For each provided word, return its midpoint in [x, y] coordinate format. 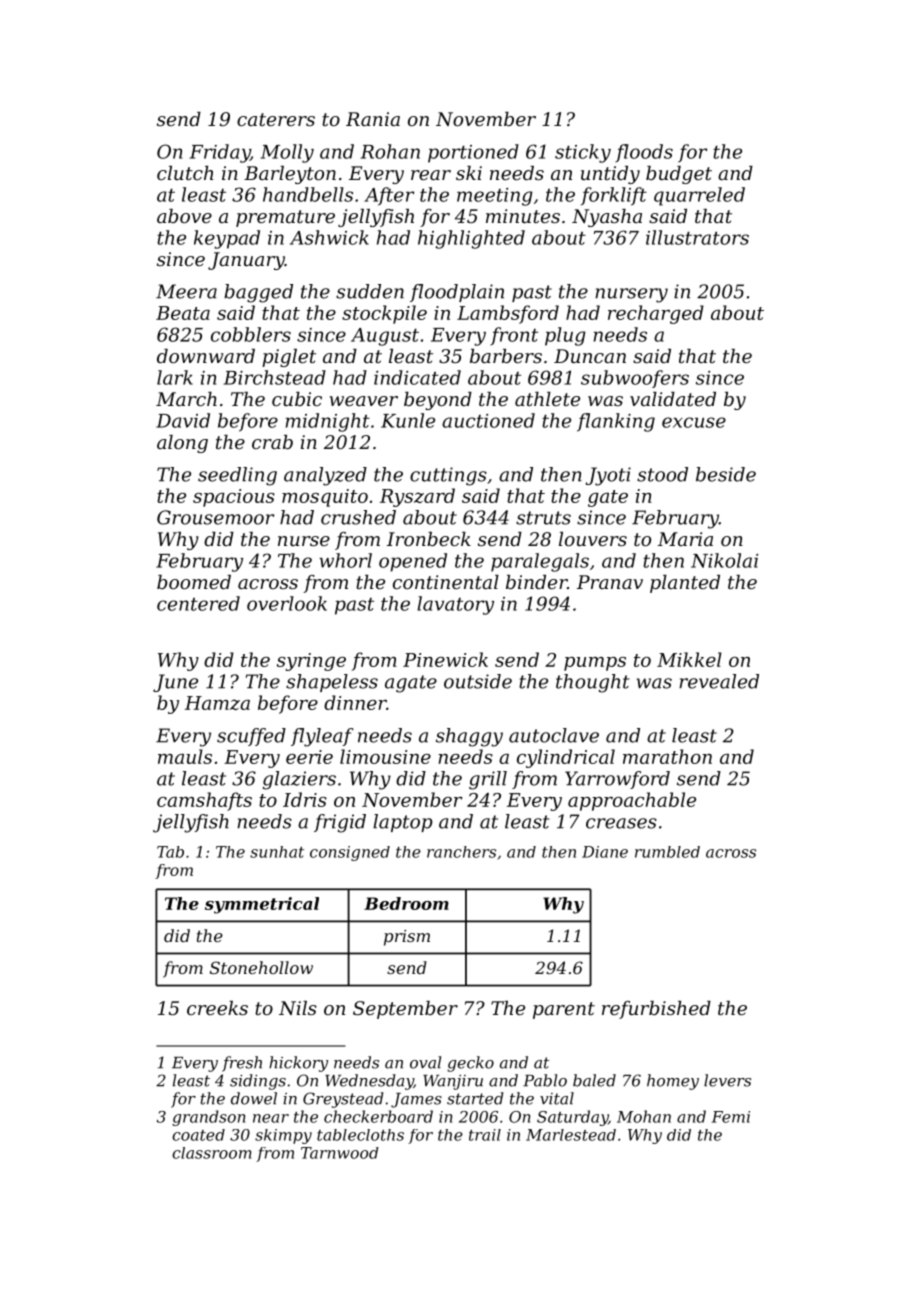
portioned [473, 153]
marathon [667, 756]
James [416, 1100]
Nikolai [724, 560]
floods [644, 153]
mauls [185, 756]
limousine [385, 756]
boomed [194, 582]
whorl [345, 560]
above [184, 216]
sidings [258, 1082]
